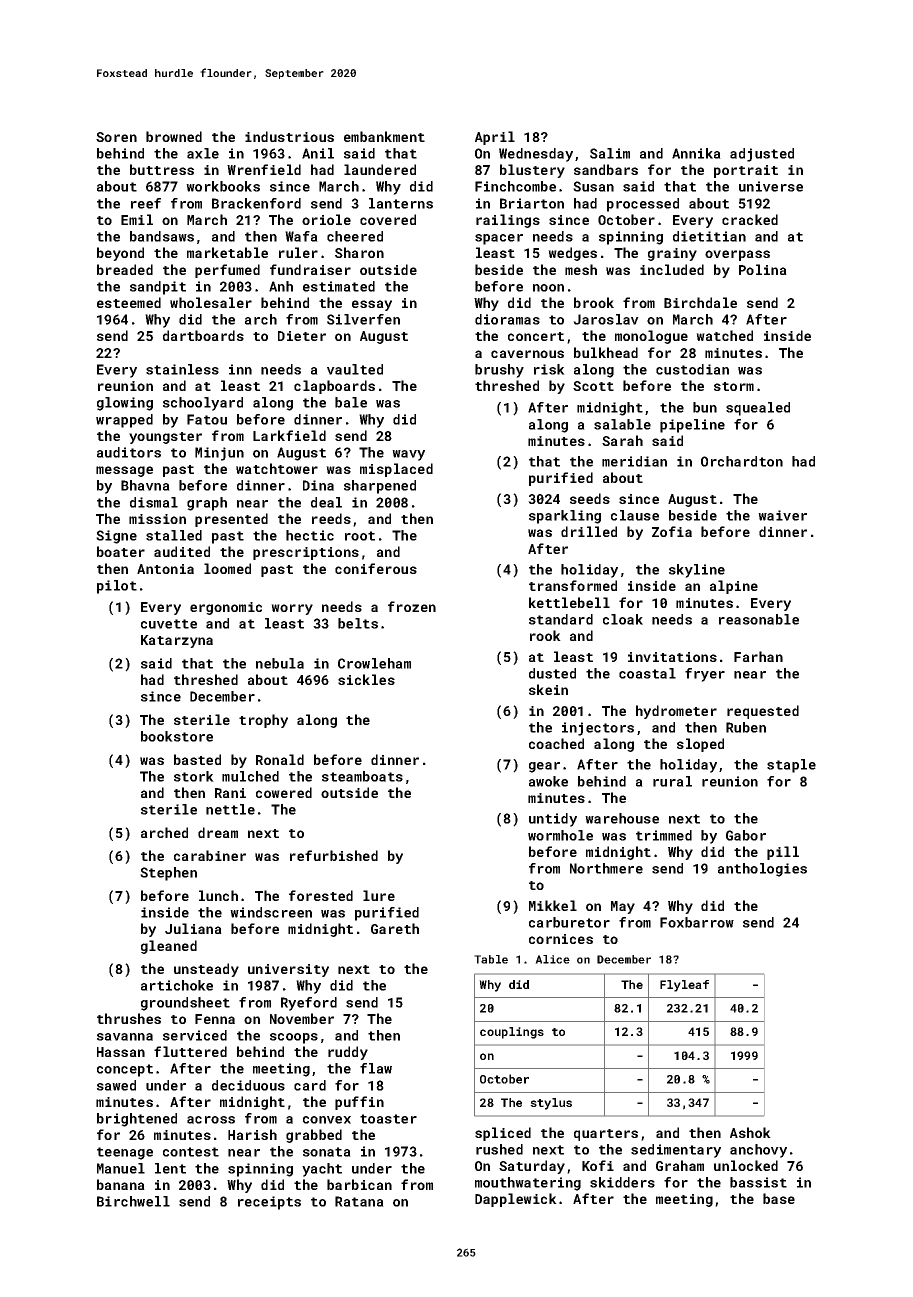 This screenshot has height=1297, width=913. Describe the element at coordinates (495, 138) in the screenshot. I see `April` at that location.
